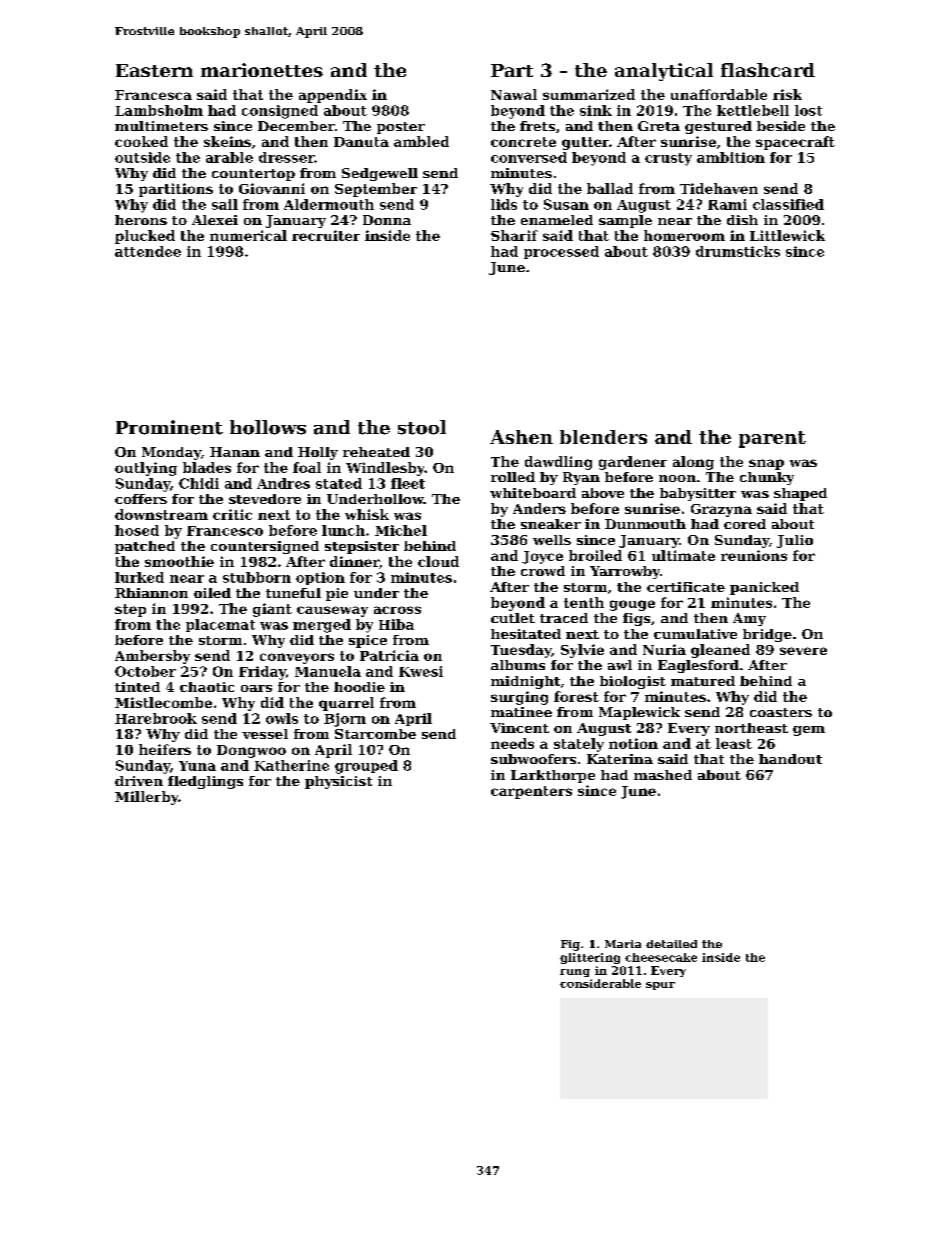 This document has width=952, height=1233. What do you see at coordinates (151, 593) in the document?
I see `Rhiannon` at bounding box center [151, 593].
